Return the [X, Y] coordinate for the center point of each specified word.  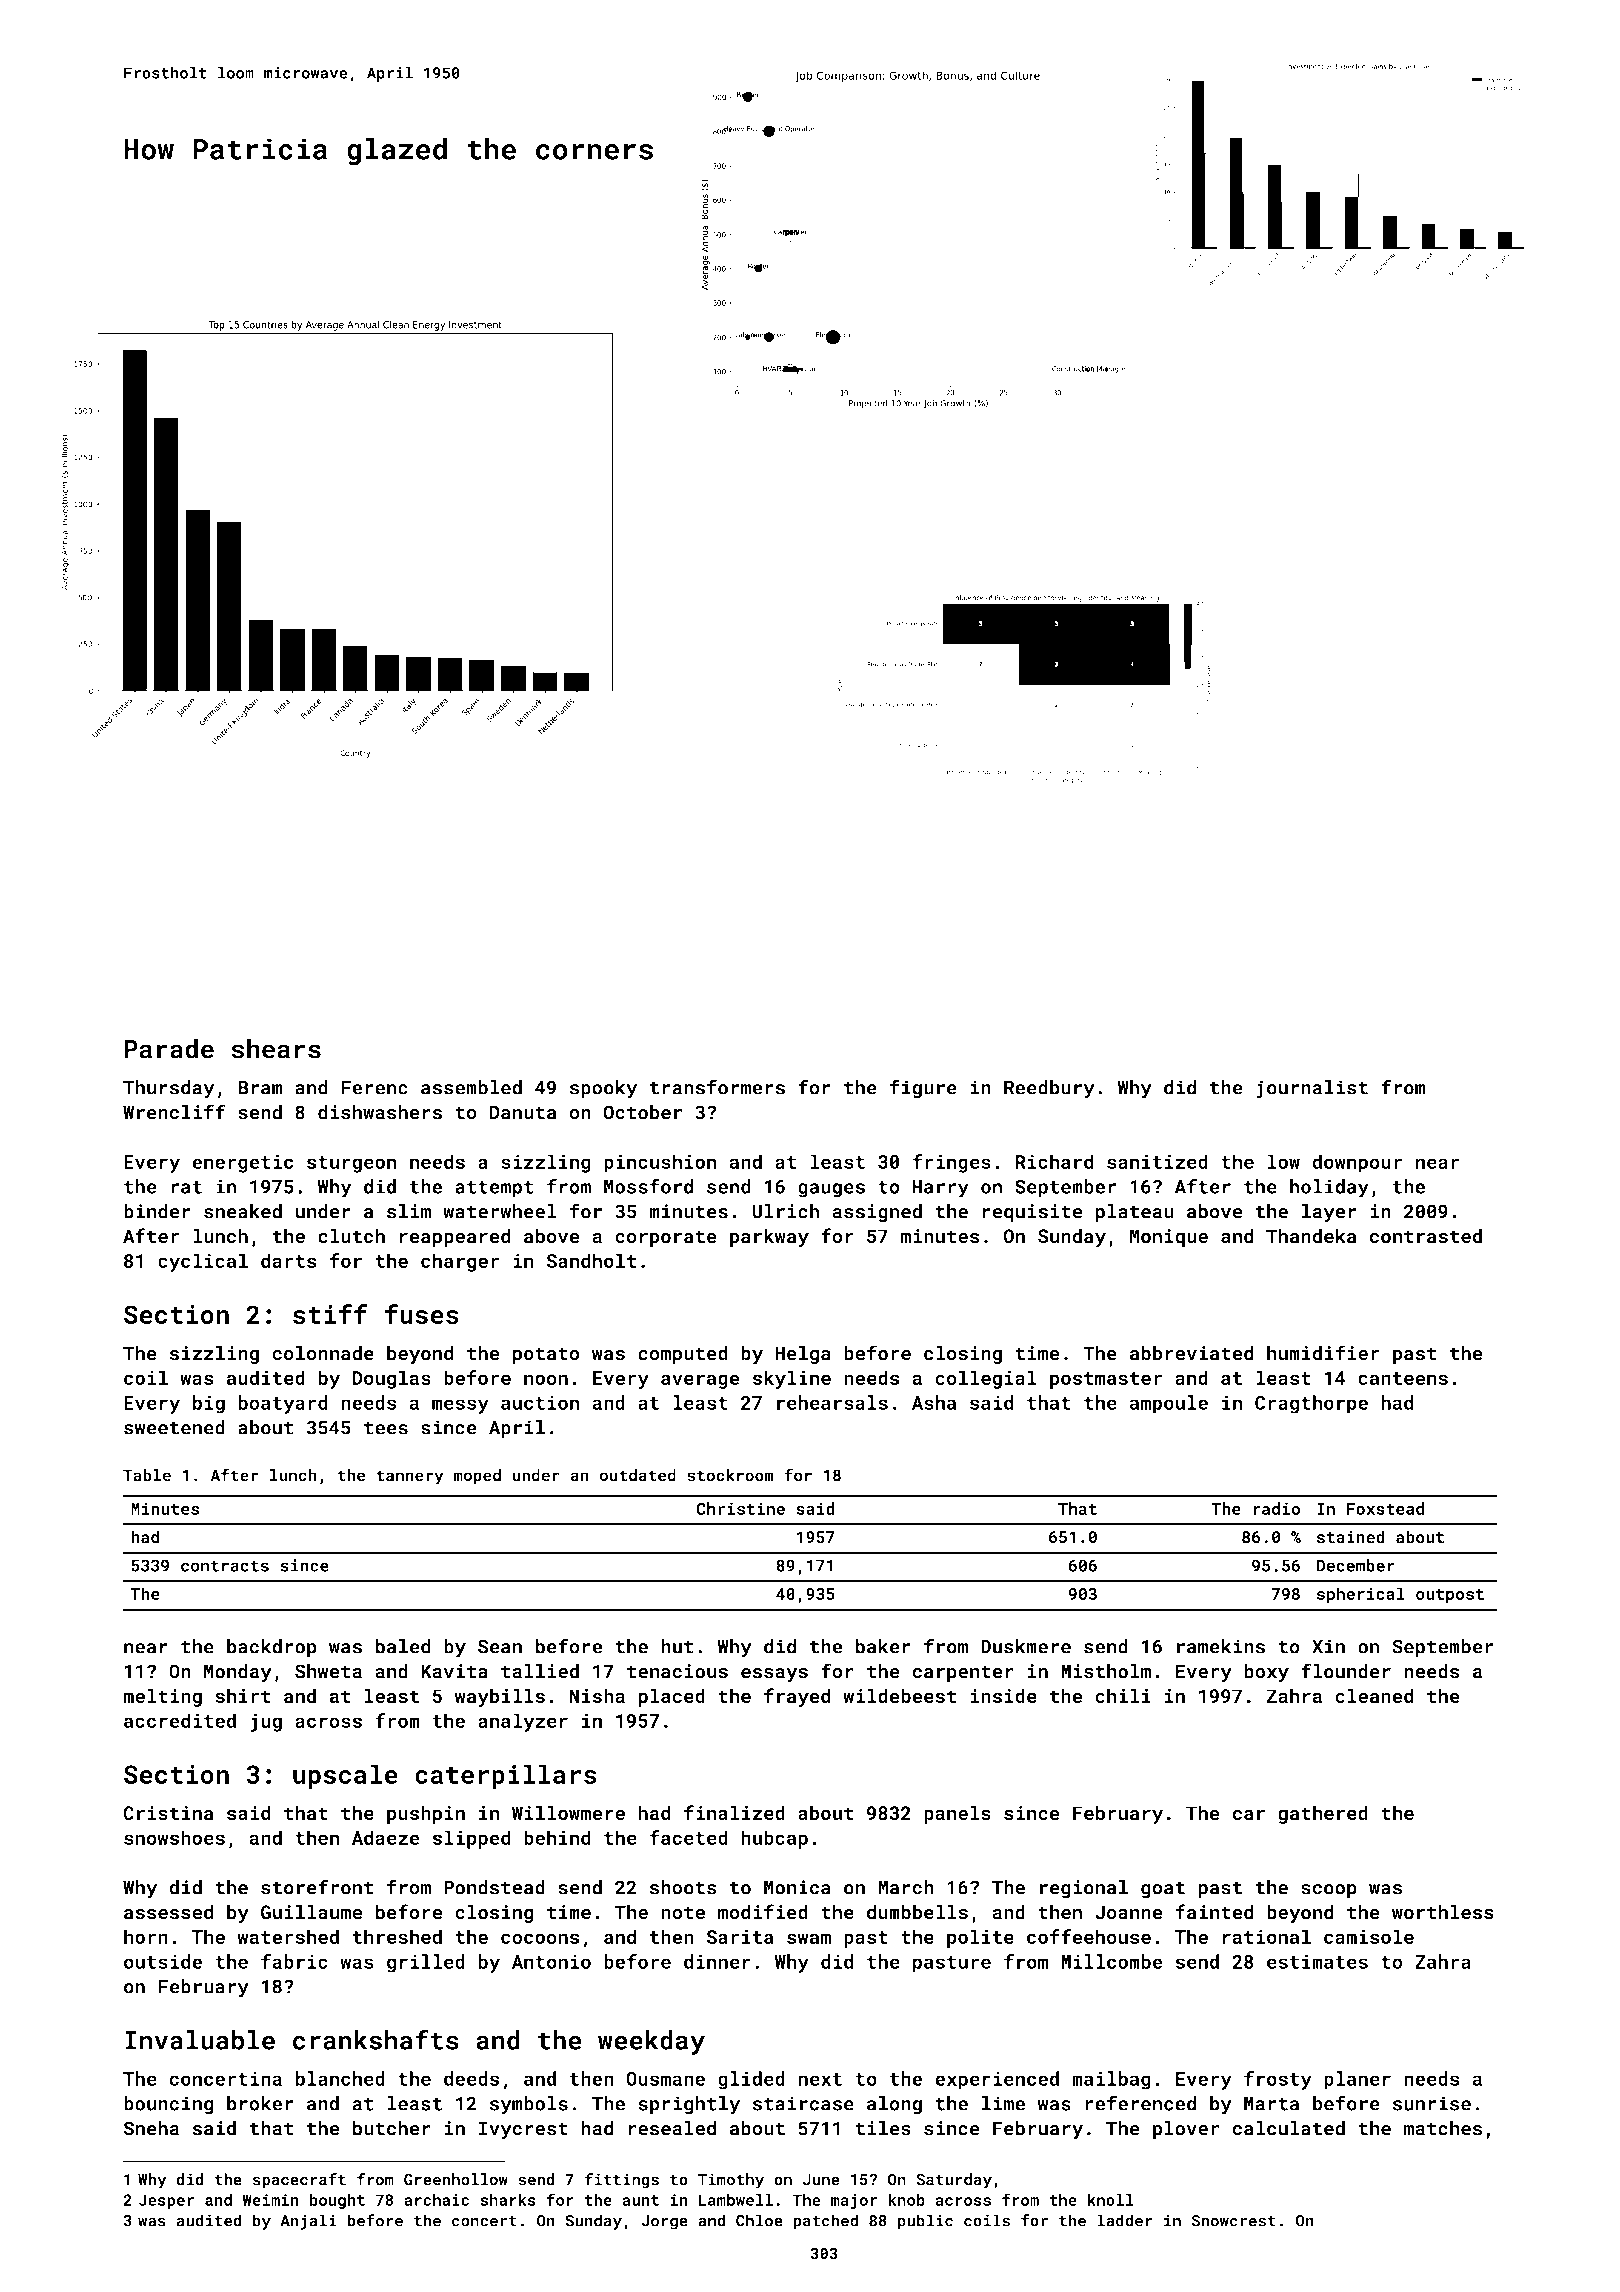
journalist [1312, 1089]
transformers [717, 1087]
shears [276, 1049]
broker [260, 2103]
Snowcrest [1234, 2221]
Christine [740, 1508]
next [820, 2079]
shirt [243, 1696]
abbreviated [1192, 1353]
